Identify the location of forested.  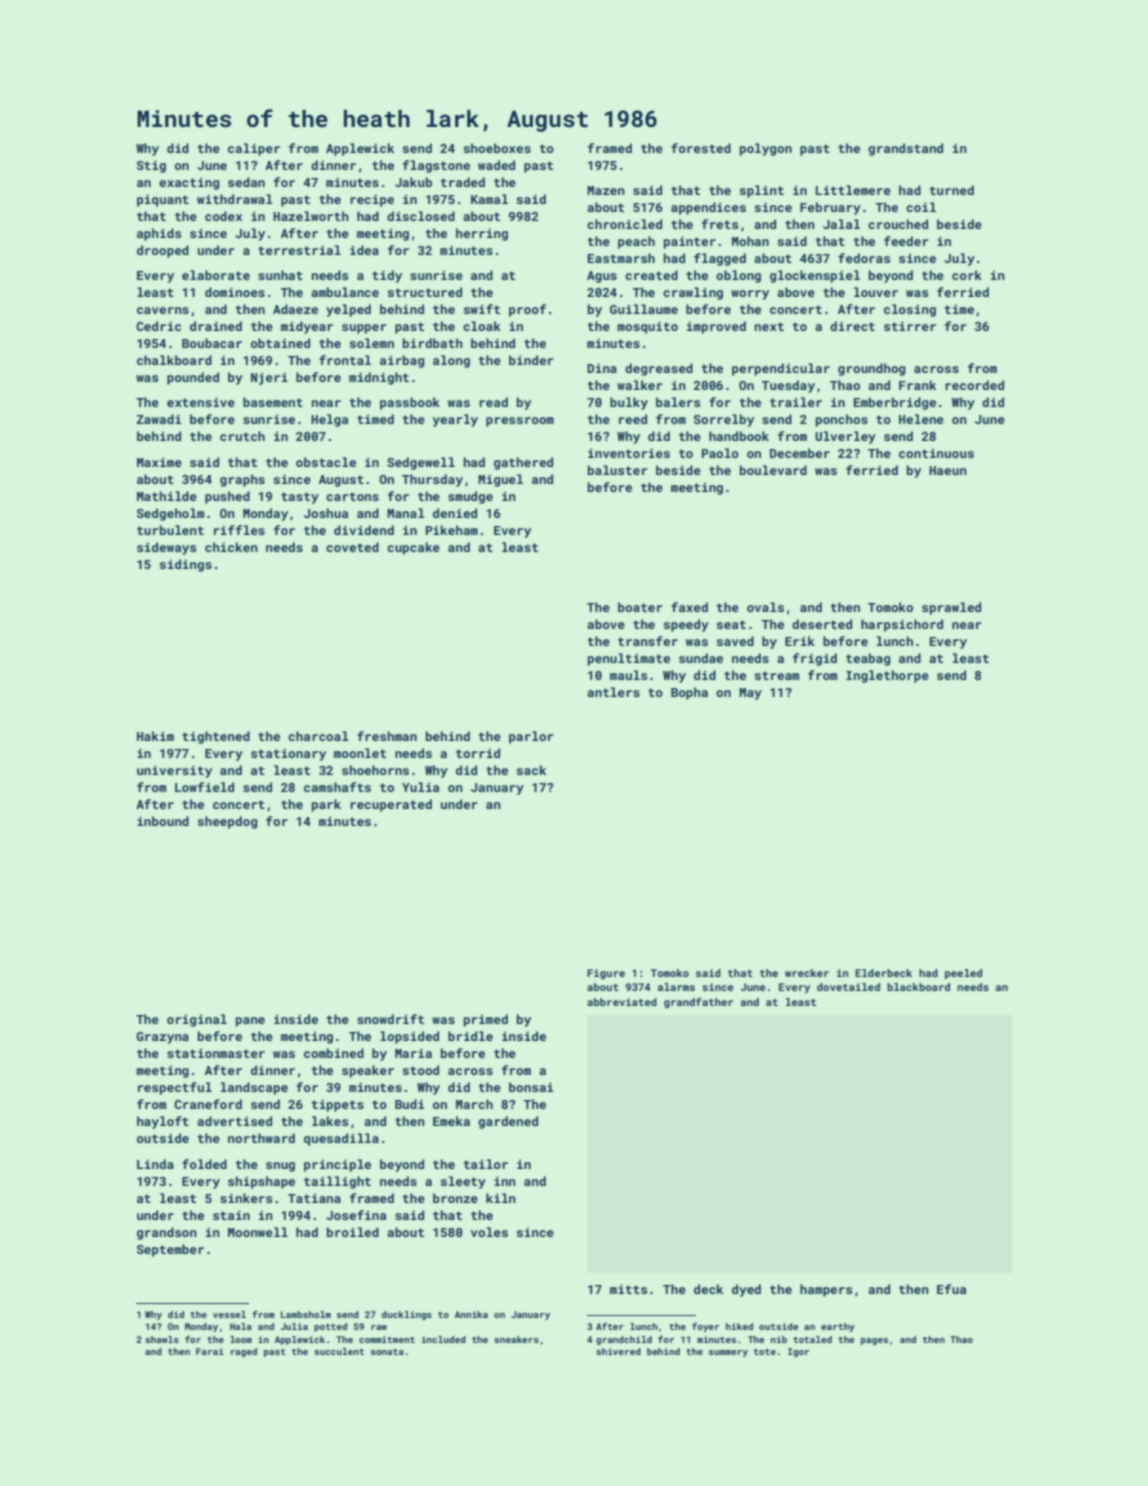
(701, 148).
